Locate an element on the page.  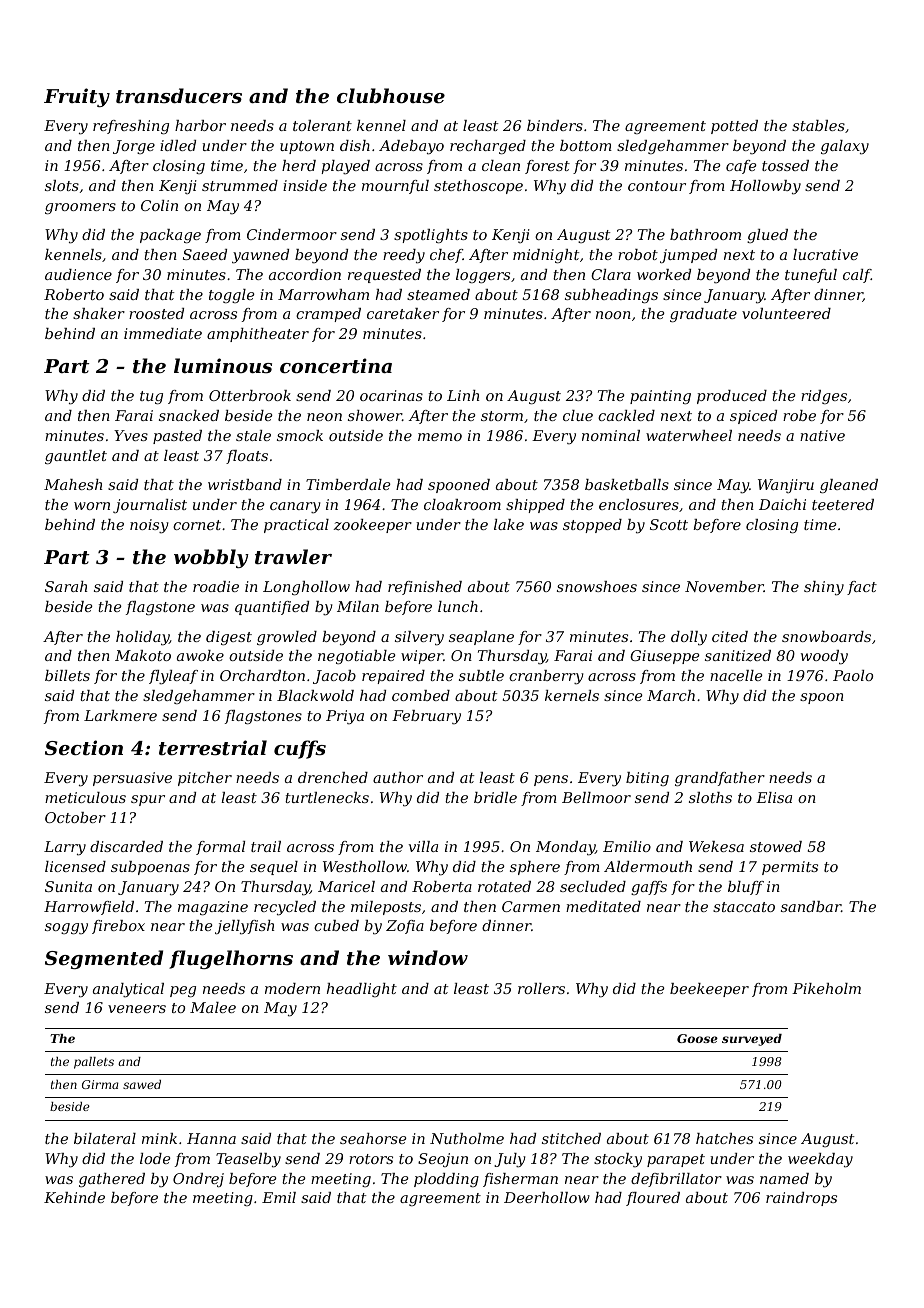
Deerhollow is located at coordinates (547, 1197).
